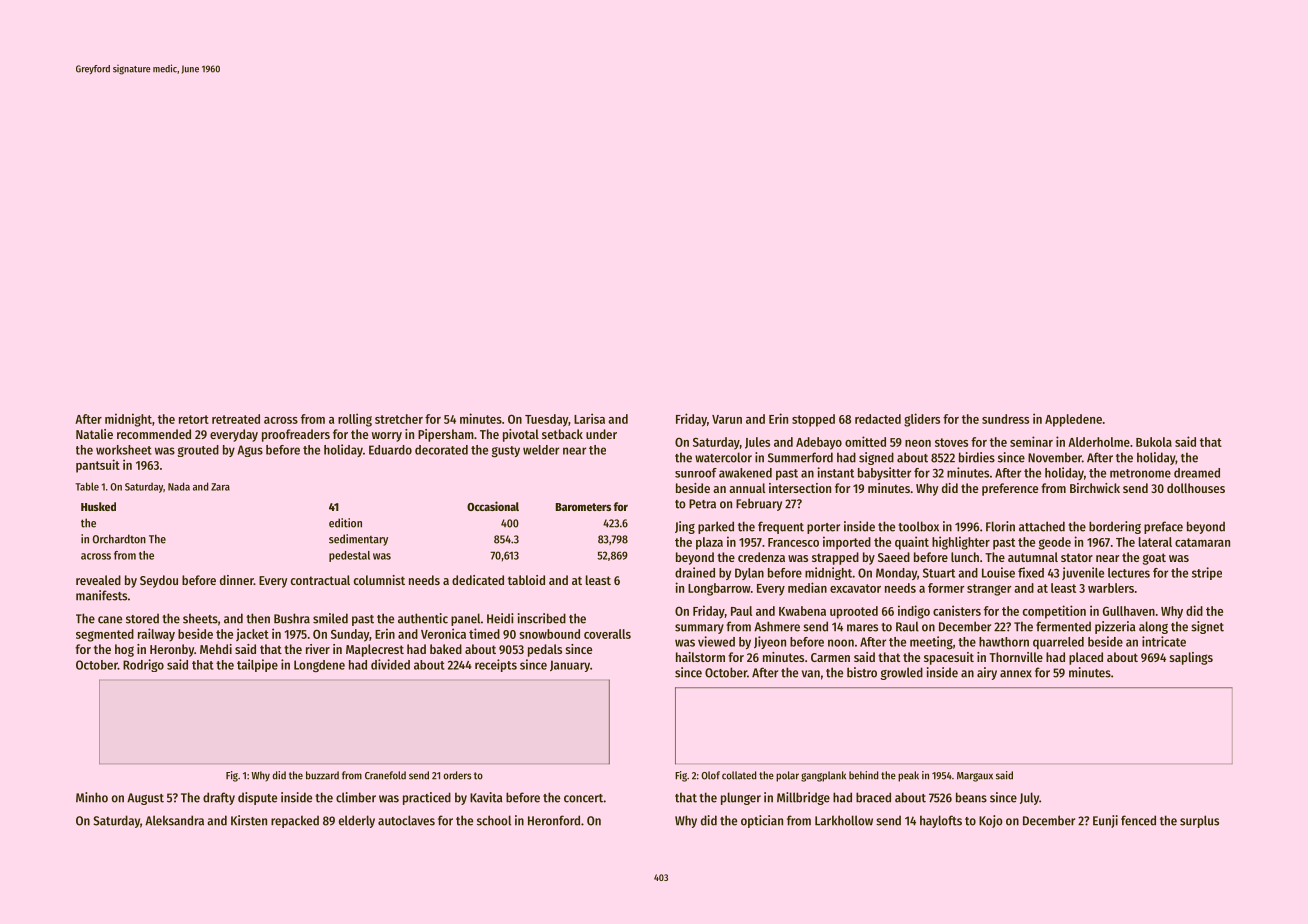 Image resolution: width=1308 pixels, height=924 pixels. What do you see at coordinates (1005, 419) in the image?
I see `sundress` at bounding box center [1005, 419].
